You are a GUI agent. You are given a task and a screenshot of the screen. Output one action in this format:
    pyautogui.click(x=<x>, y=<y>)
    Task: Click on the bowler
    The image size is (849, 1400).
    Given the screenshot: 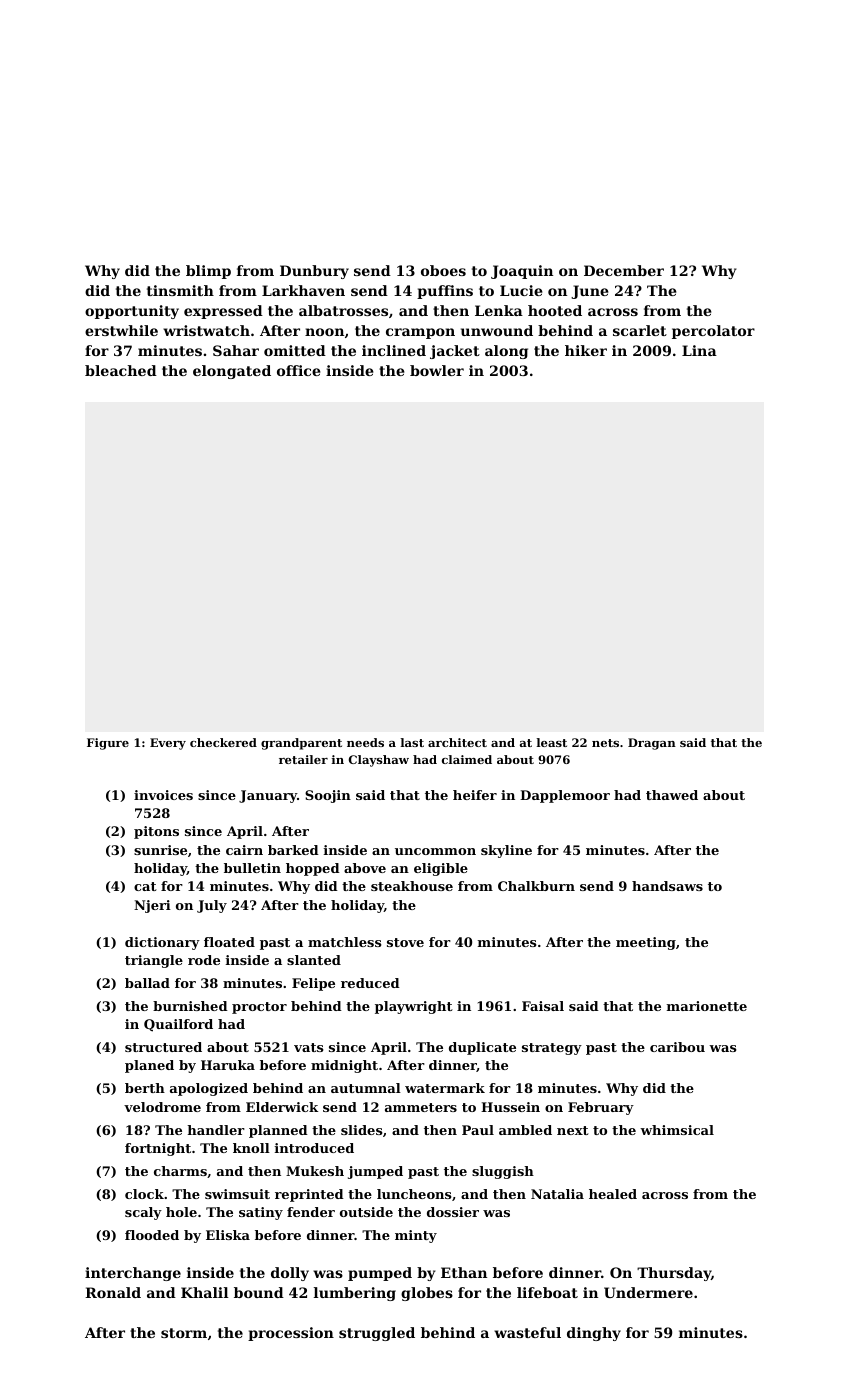 What is the action you would take?
    pyautogui.click(x=437, y=370)
